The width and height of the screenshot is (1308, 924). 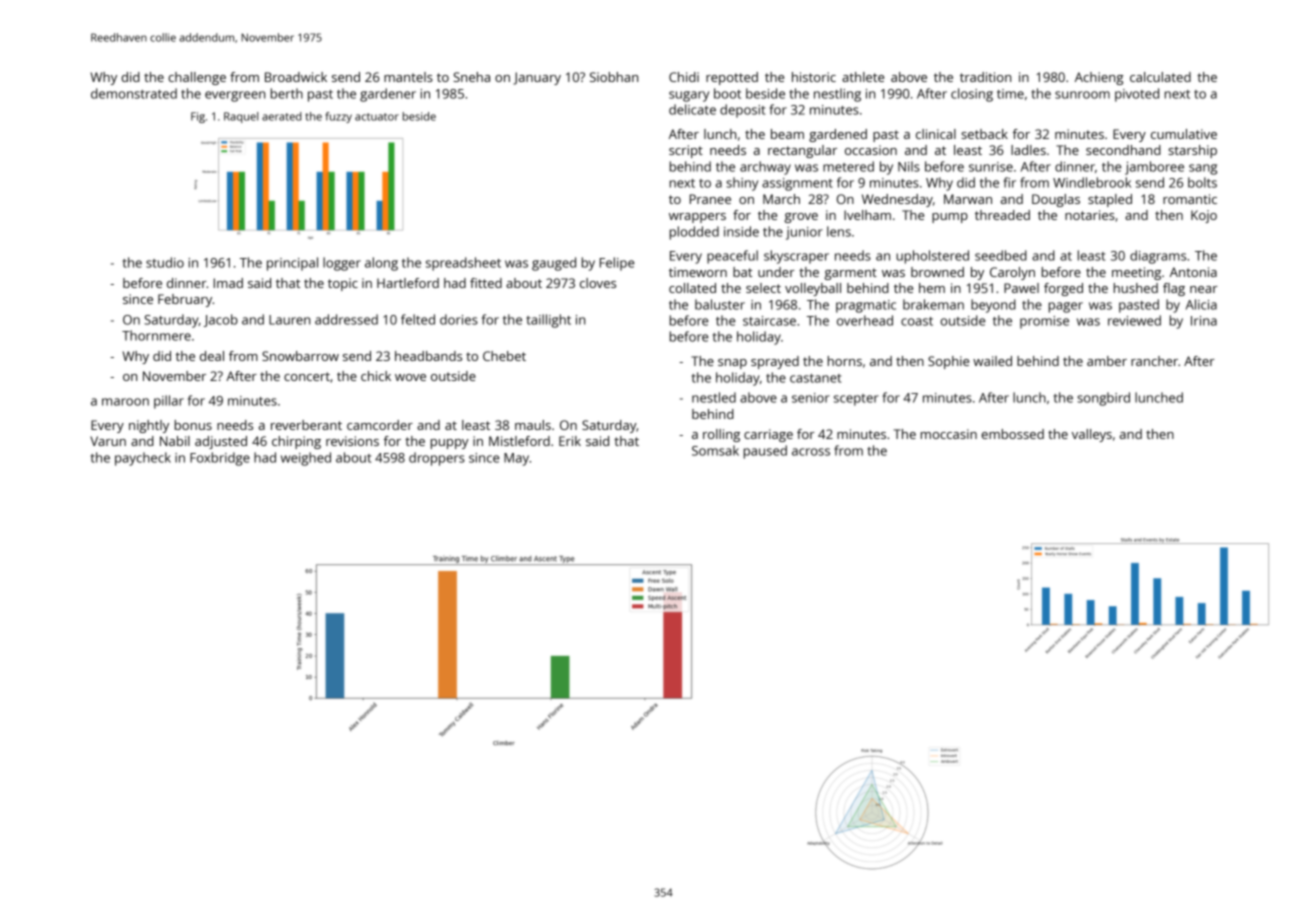 I want to click on rancher, so click(x=1154, y=361).
